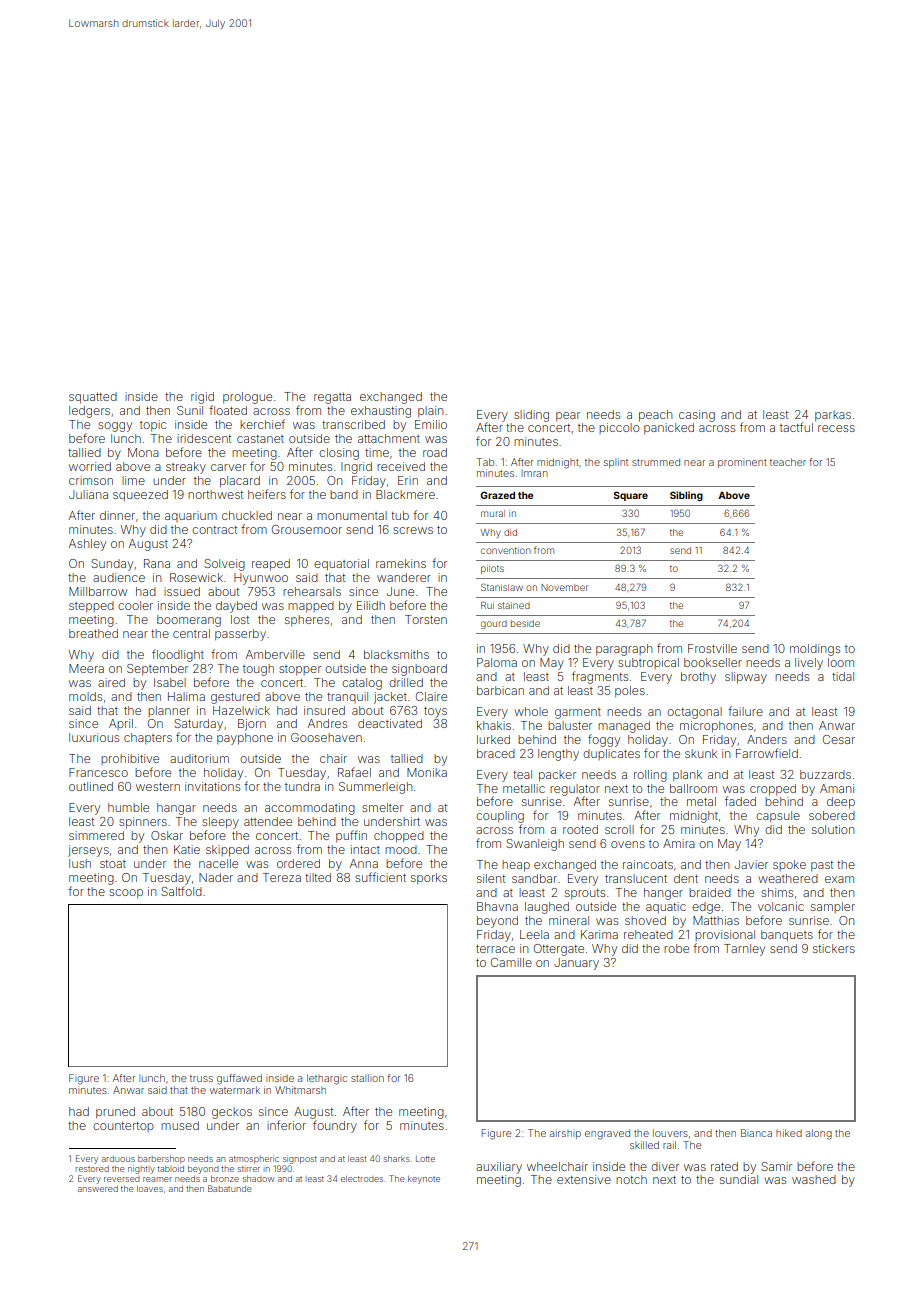 Image resolution: width=924 pixels, height=1308 pixels. Describe the element at coordinates (584, 1179) in the page. I see `extensive` at that location.
